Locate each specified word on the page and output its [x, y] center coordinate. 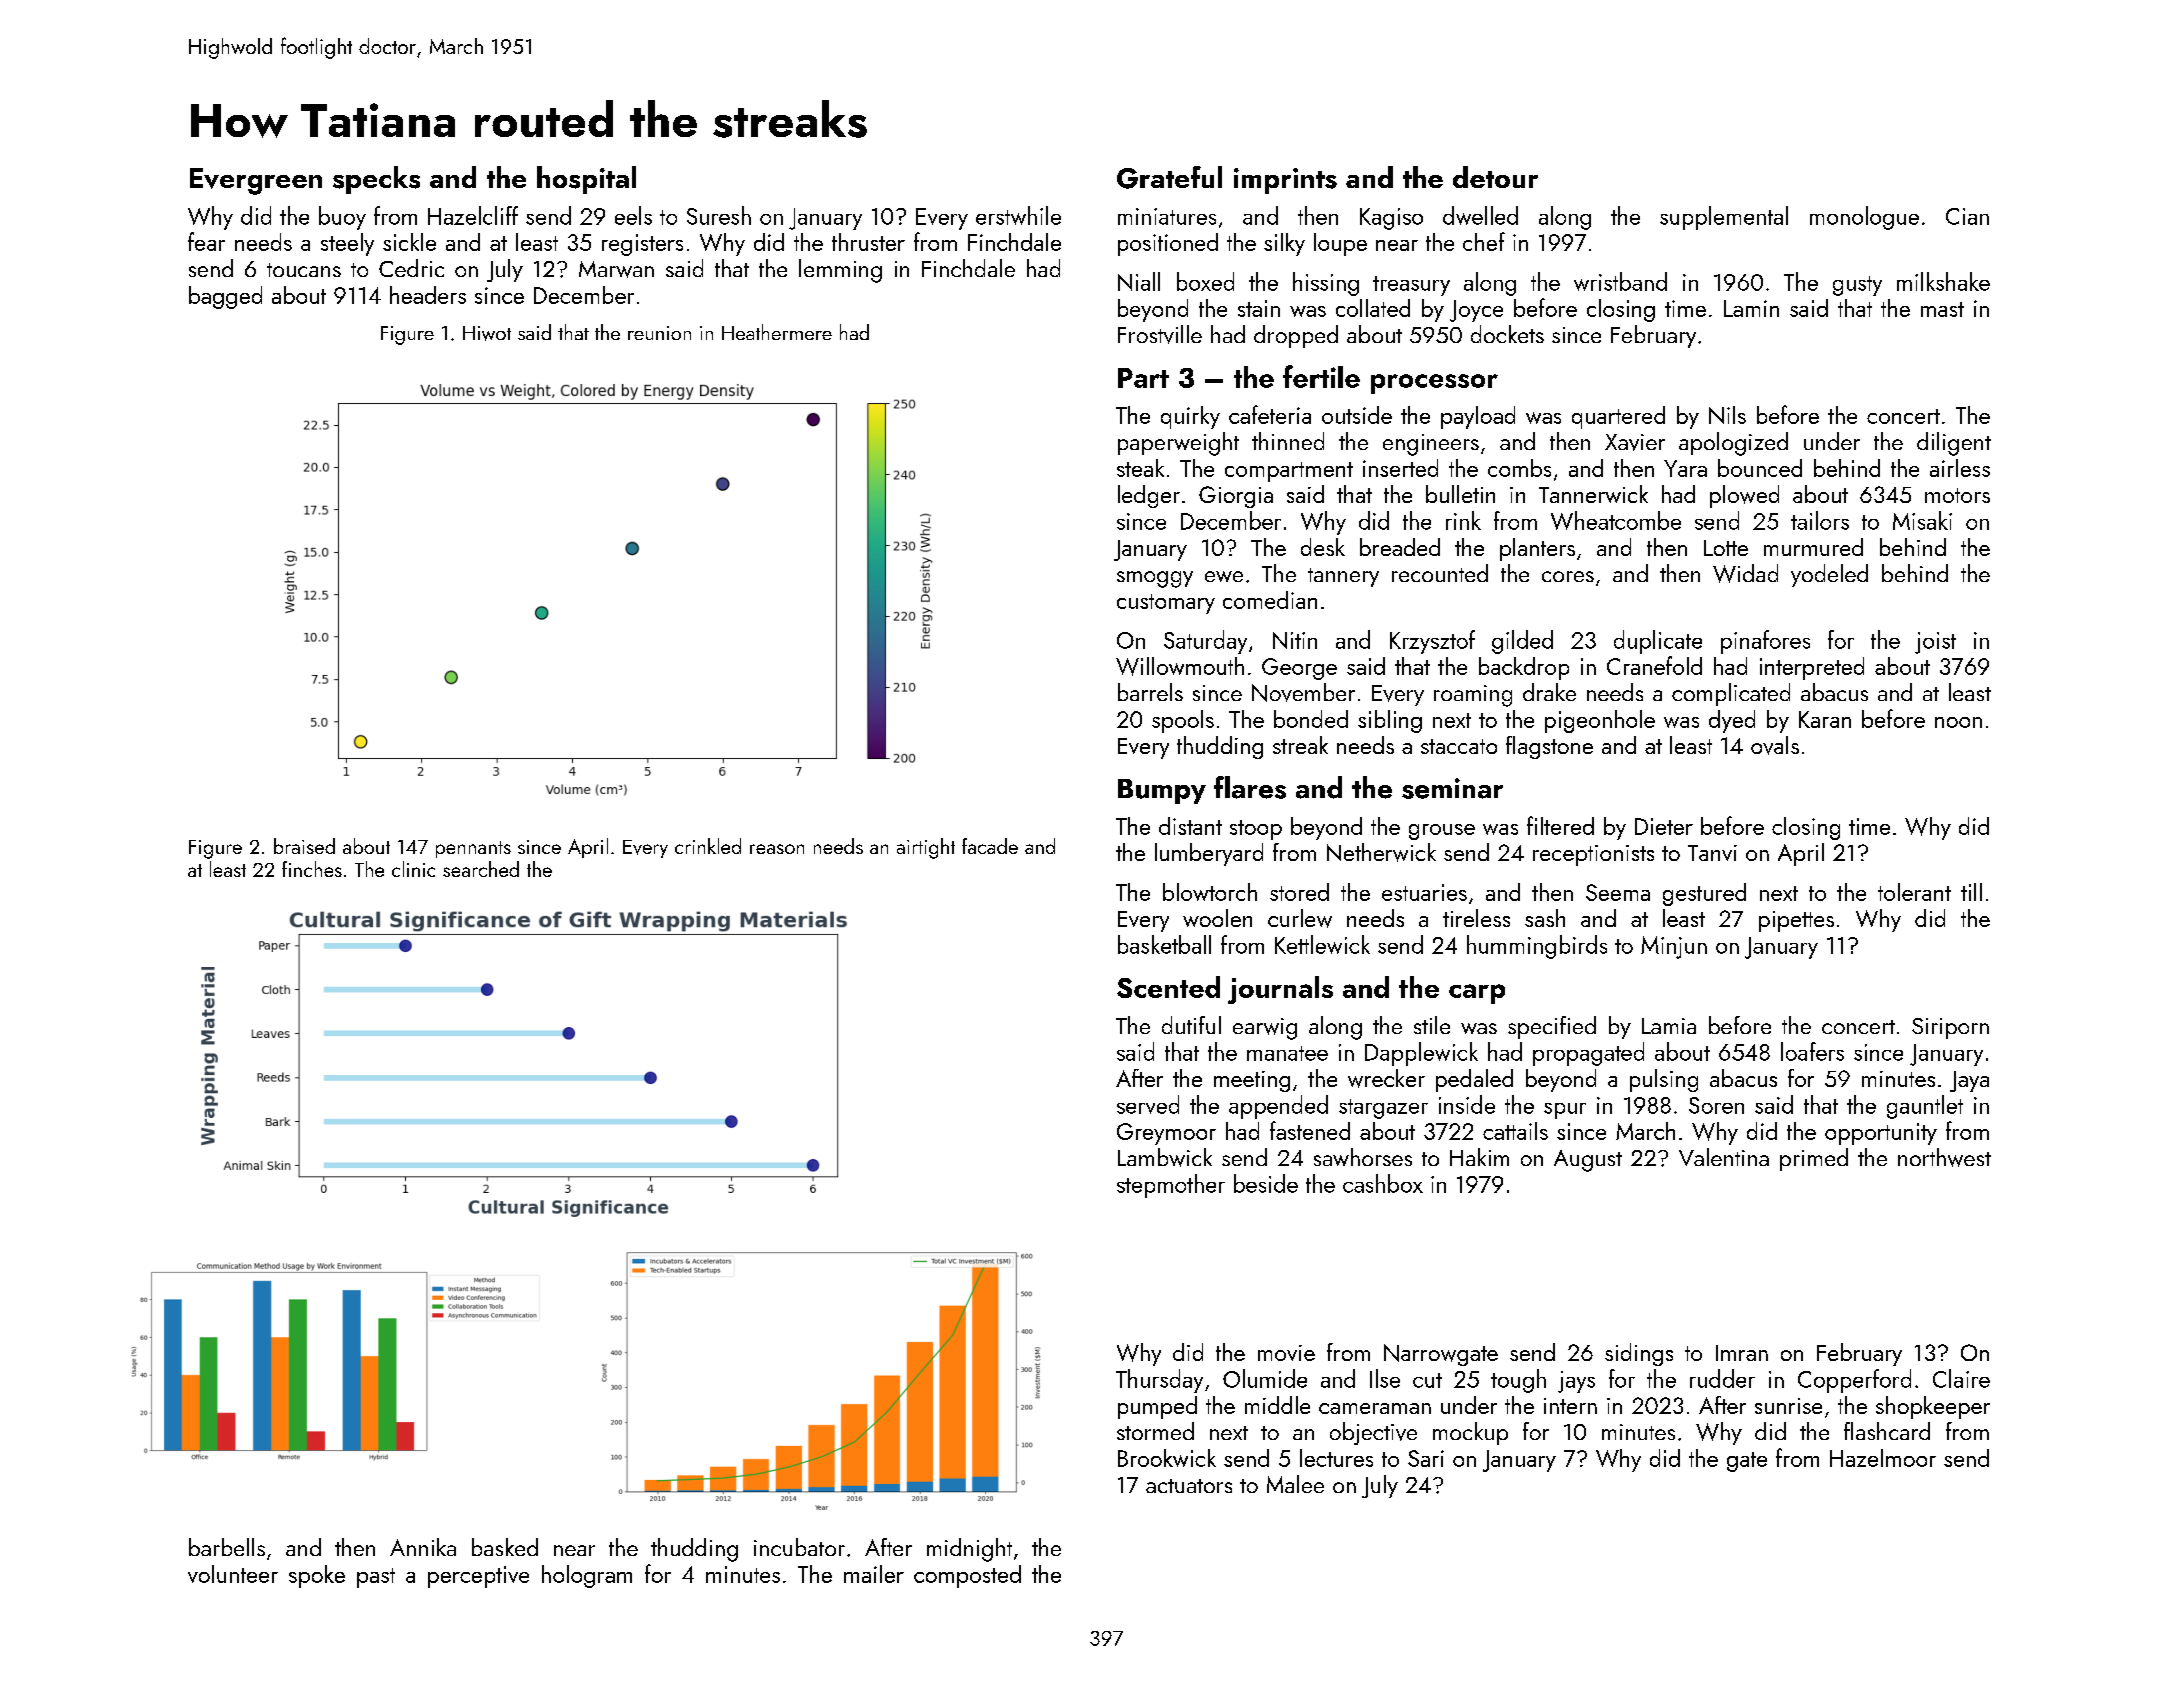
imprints [1285, 181]
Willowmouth [1180, 666]
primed [1814, 1159]
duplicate [1658, 642]
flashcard [1887, 1431]
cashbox [1383, 1183]
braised [304, 846]
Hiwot [487, 333]
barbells [227, 1547]
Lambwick [1165, 1157]
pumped [1157, 1407]
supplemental [1724, 218]
